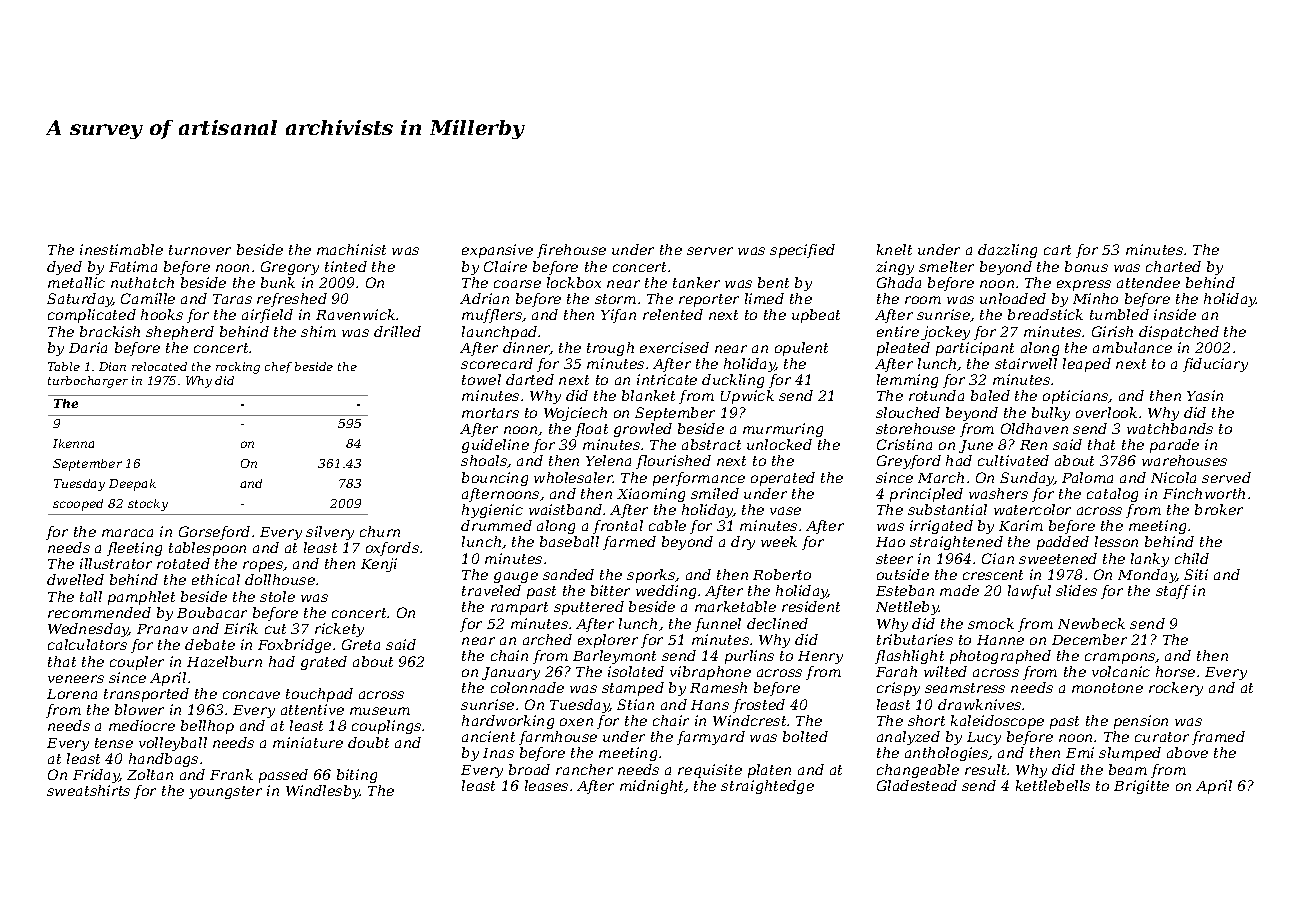  I want to click on curator, so click(1162, 737).
